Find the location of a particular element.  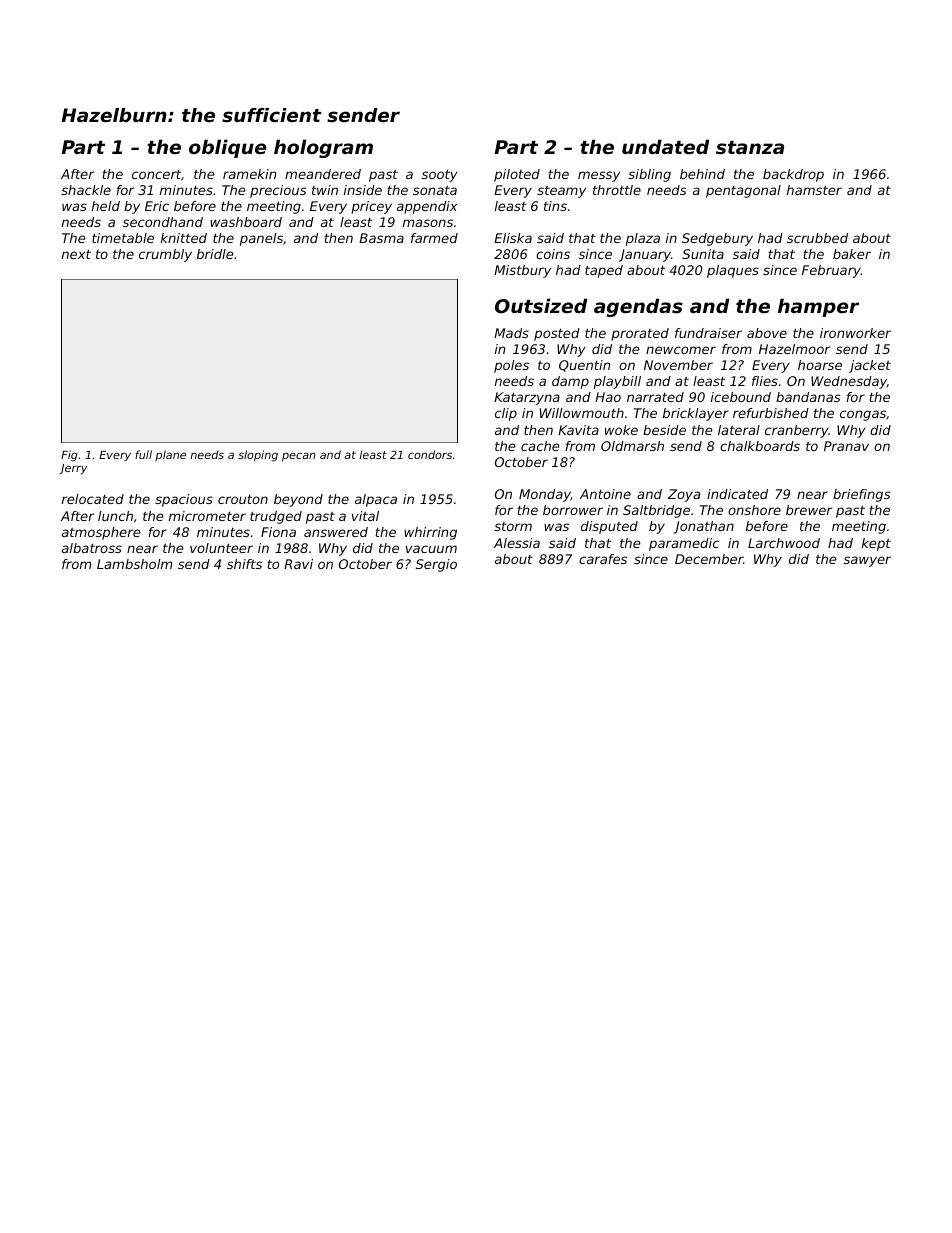

clip is located at coordinates (506, 414).
